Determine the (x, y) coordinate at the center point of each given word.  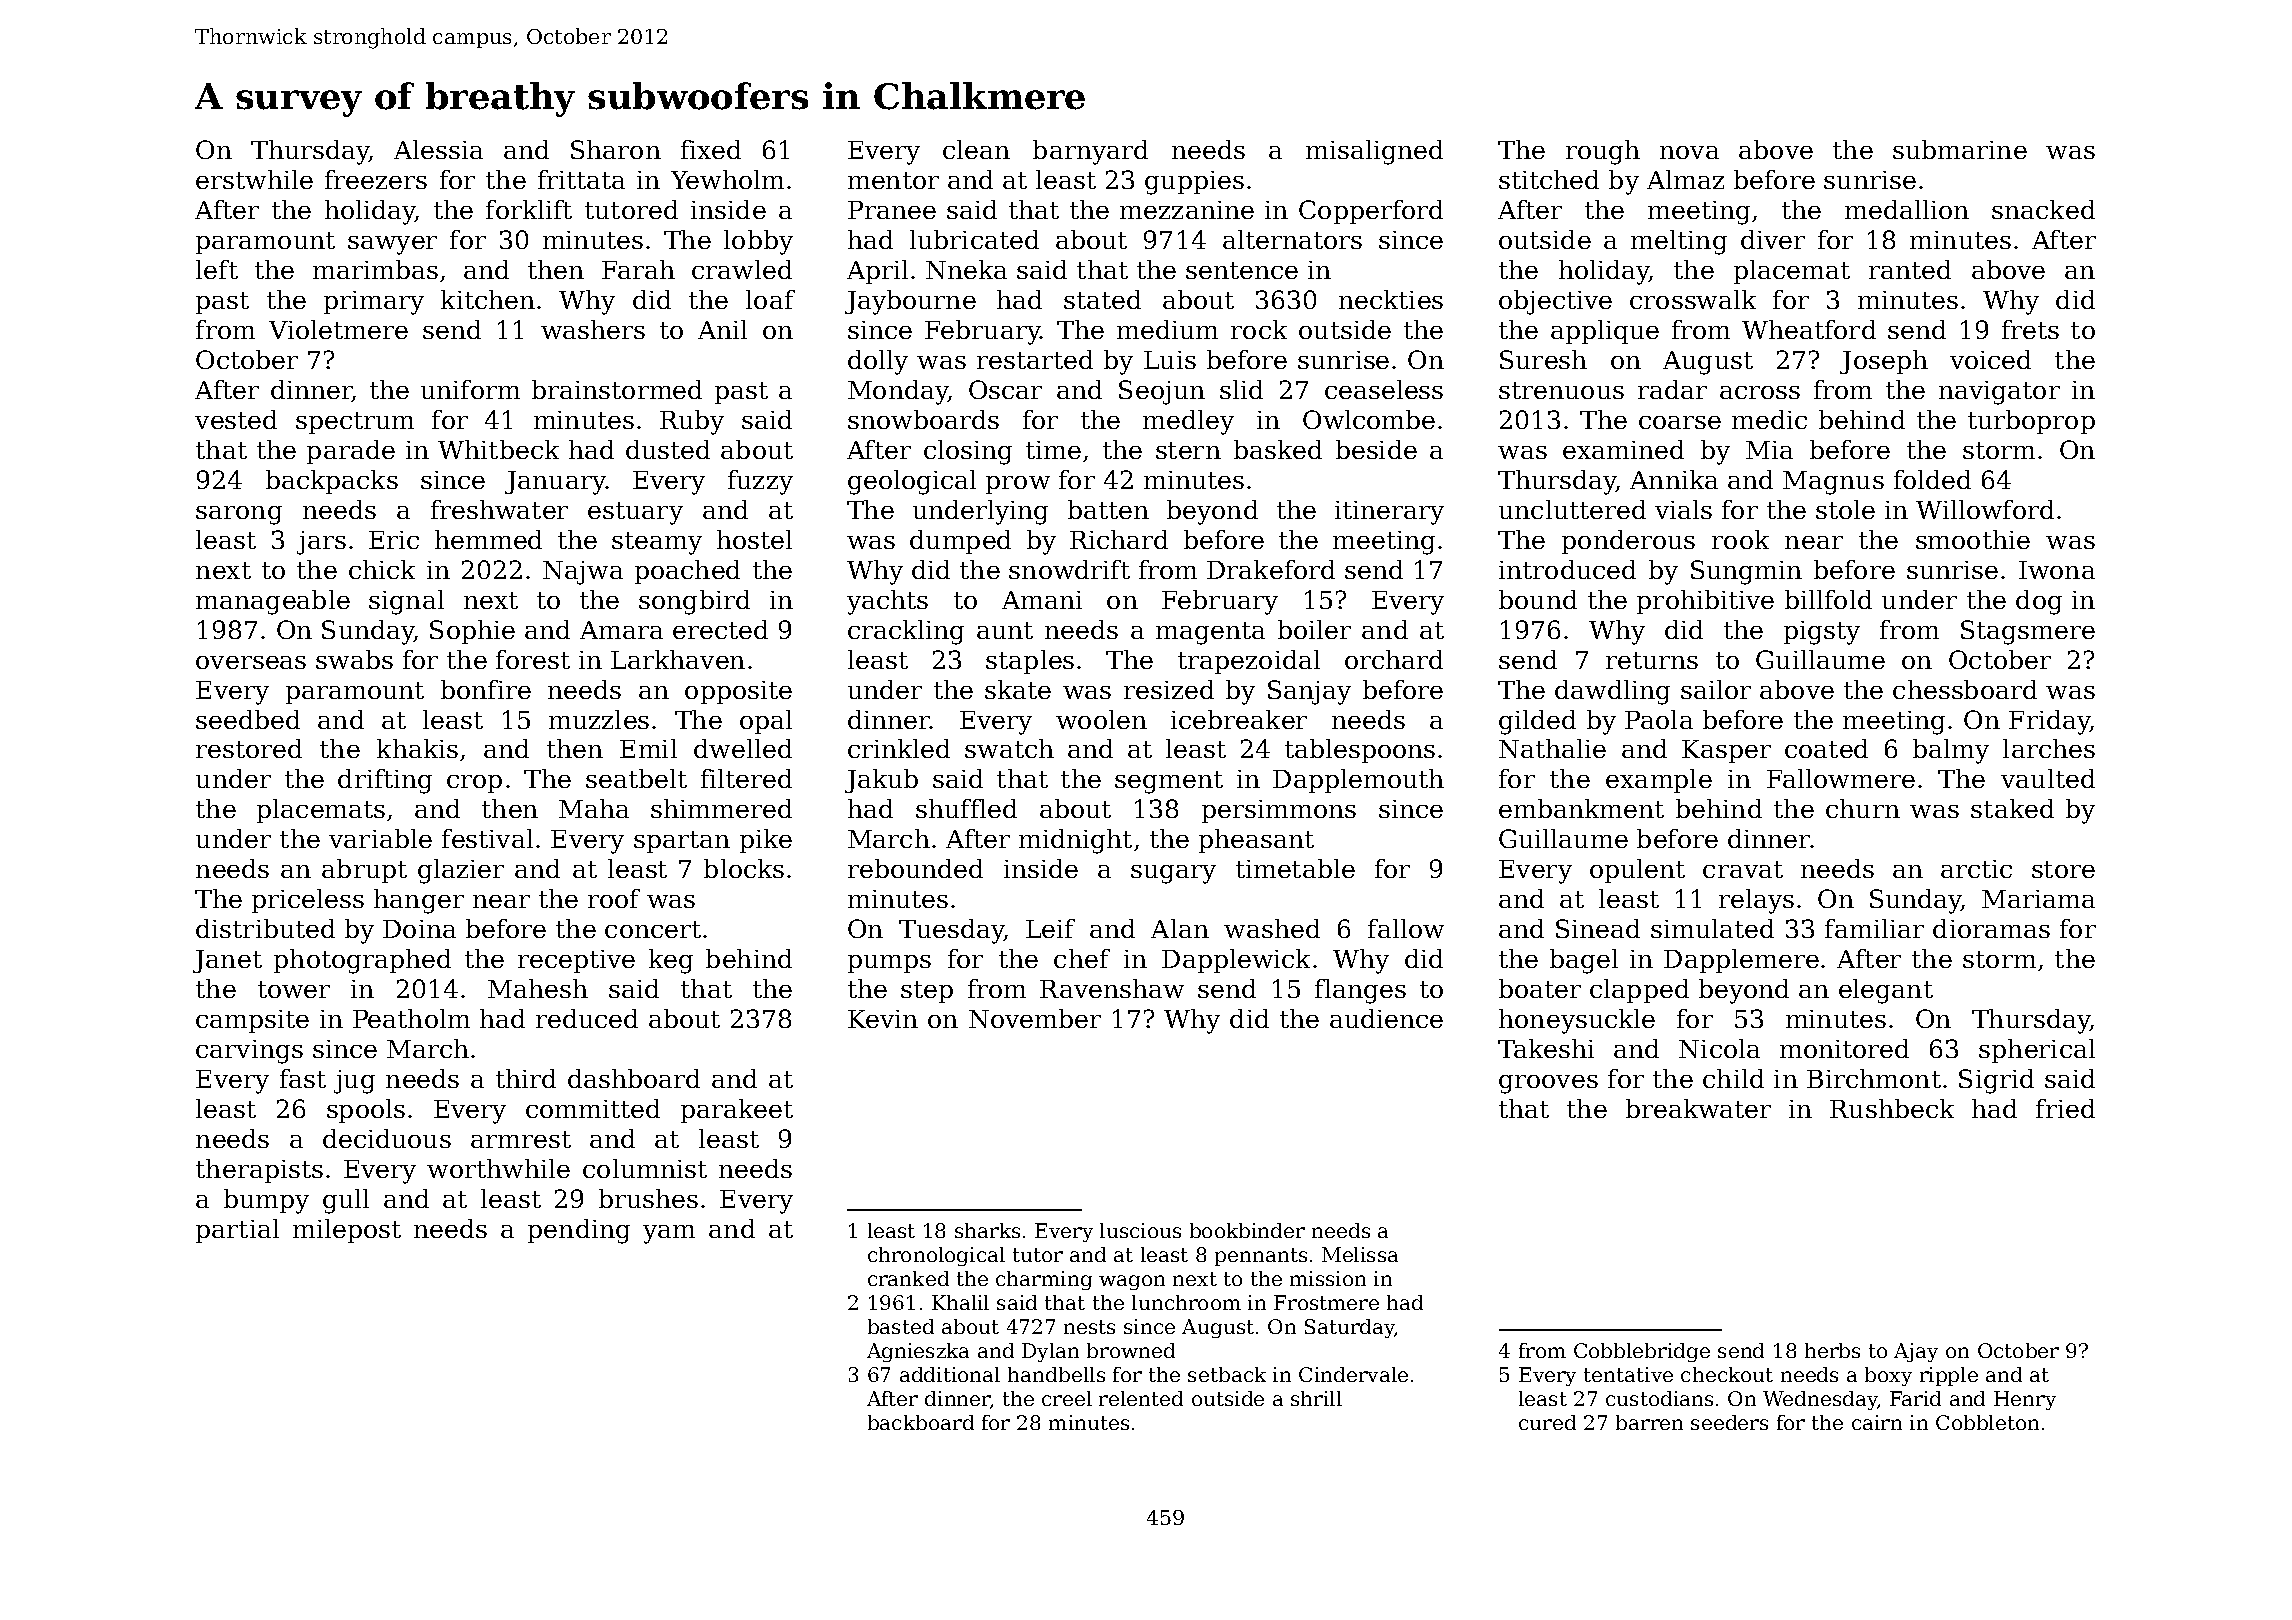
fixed (711, 149)
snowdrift (1069, 569)
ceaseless (1384, 389)
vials (1683, 509)
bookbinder (1247, 1230)
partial (237, 1231)
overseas (251, 662)
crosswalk (1693, 299)
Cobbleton (1987, 1422)
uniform (470, 389)
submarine (1960, 149)
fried (2065, 1108)
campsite (252, 1021)
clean (976, 149)
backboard (921, 1422)
